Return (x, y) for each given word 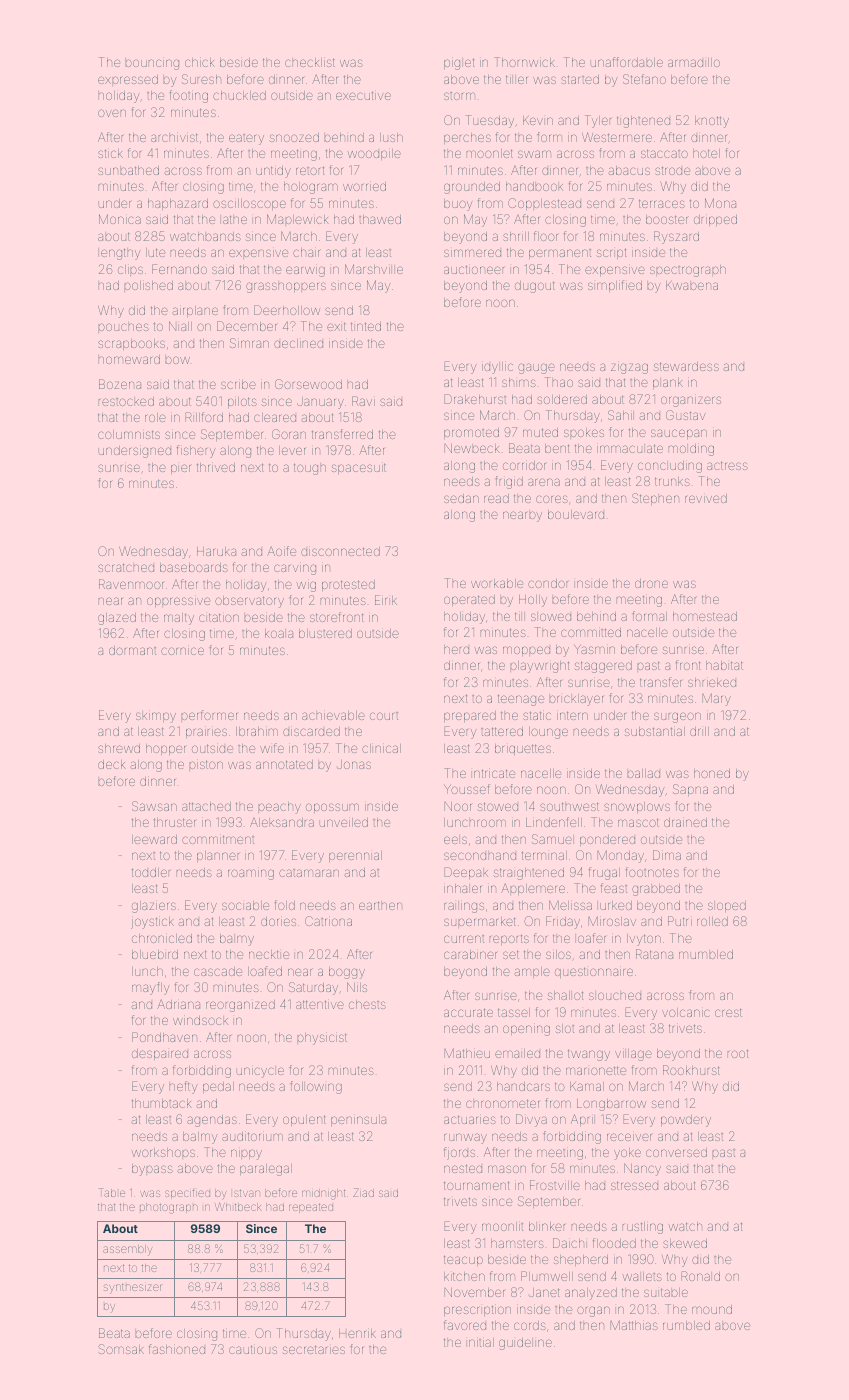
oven (112, 113)
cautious (253, 1349)
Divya (531, 1120)
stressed (634, 1185)
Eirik (386, 600)
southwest (569, 806)
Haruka (216, 551)
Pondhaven (164, 1037)
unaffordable (627, 62)
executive (363, 95)
